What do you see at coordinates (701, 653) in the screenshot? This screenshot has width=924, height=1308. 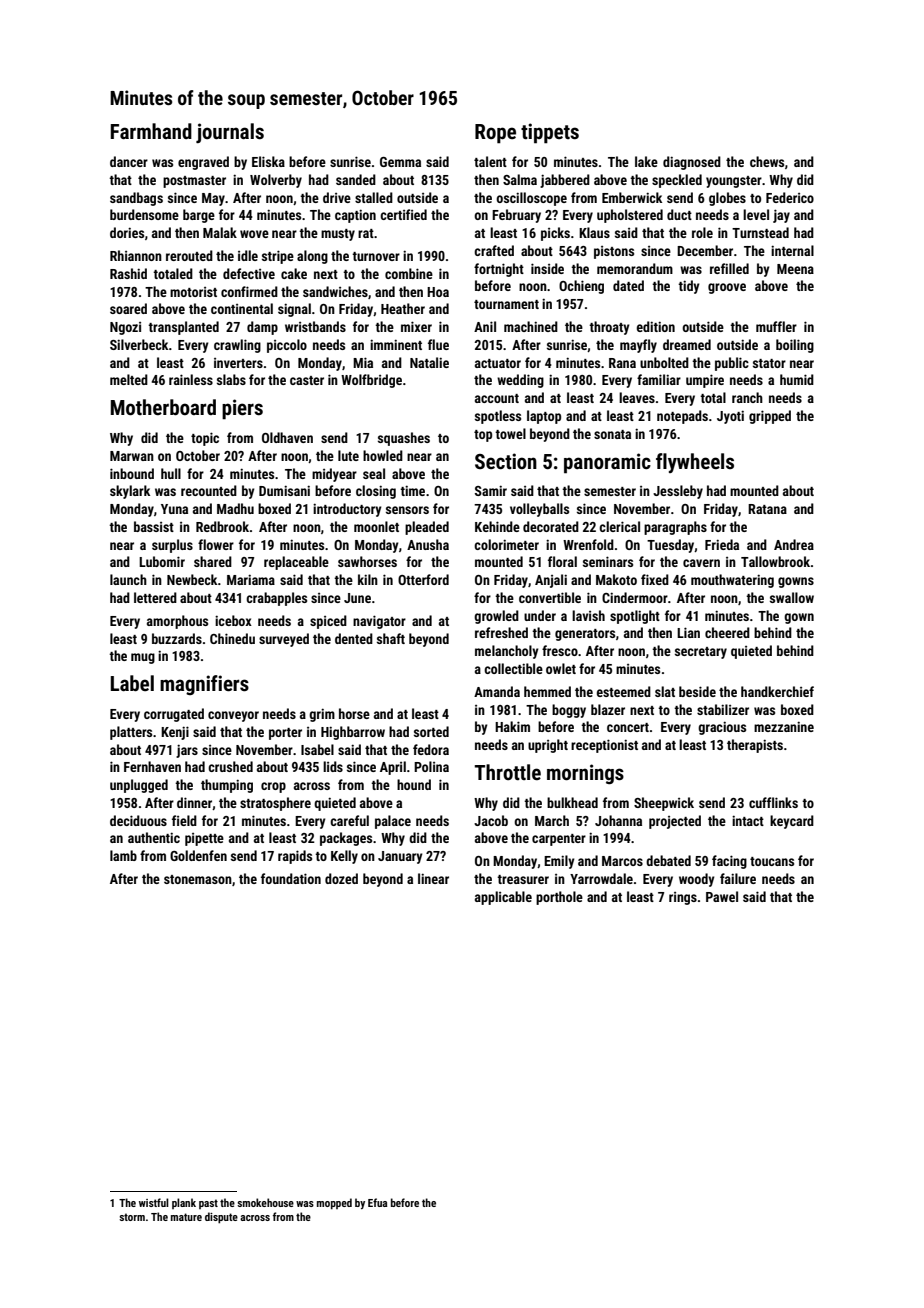 I see `secretary` at bounding box center [701, 653].
